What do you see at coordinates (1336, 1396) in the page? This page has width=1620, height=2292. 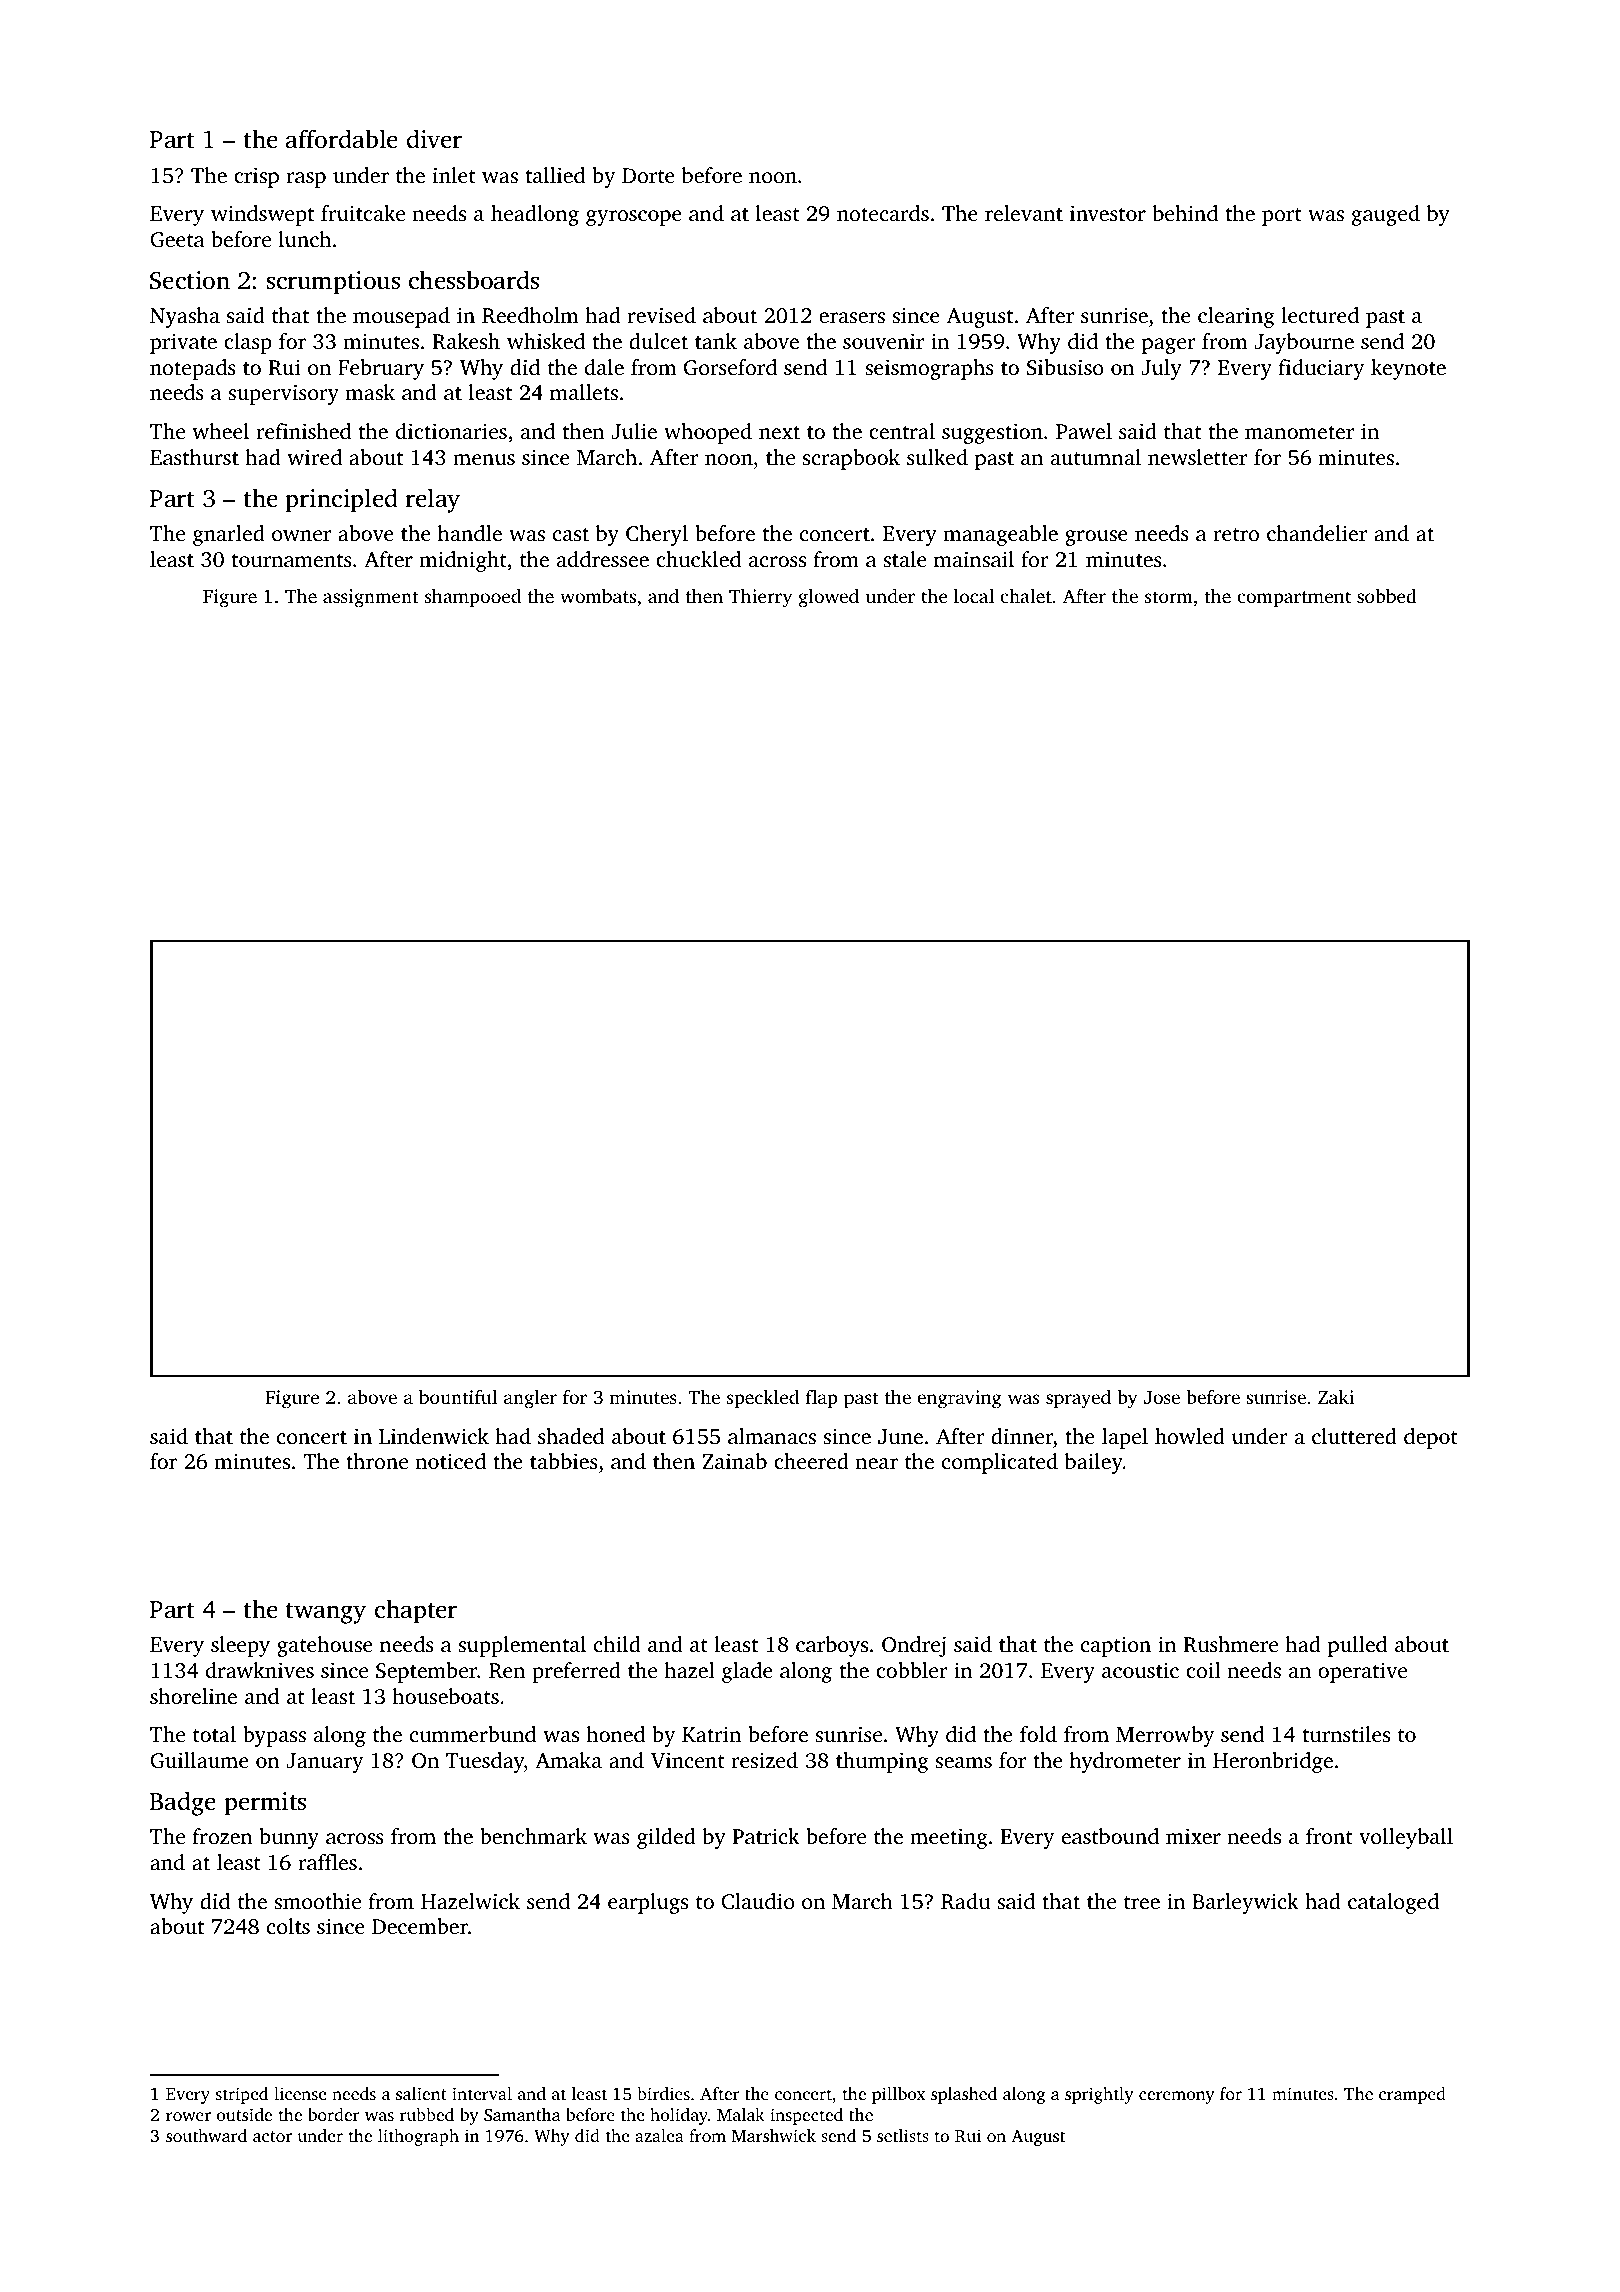 I see `Zaki` at bounding box center [1336, 1396].
